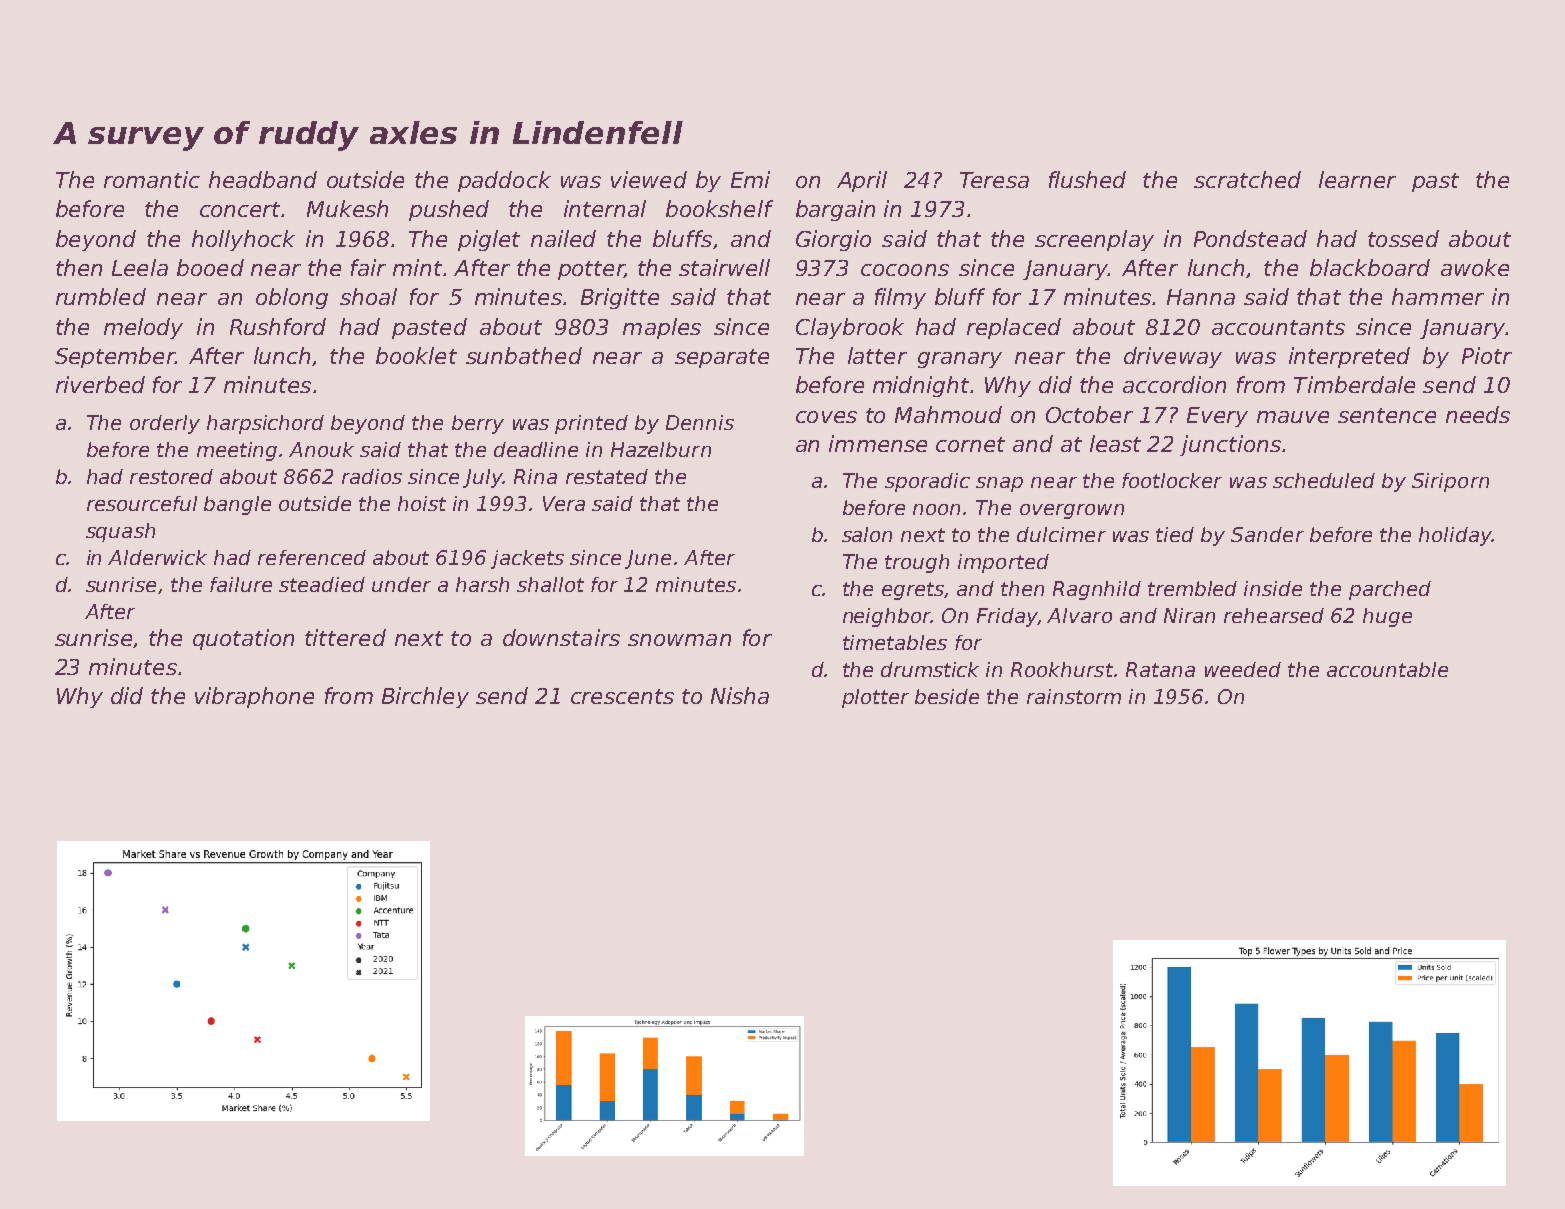 The height and width of the page is (1209, 1565). I want to click on beside, so click(947, 696).
